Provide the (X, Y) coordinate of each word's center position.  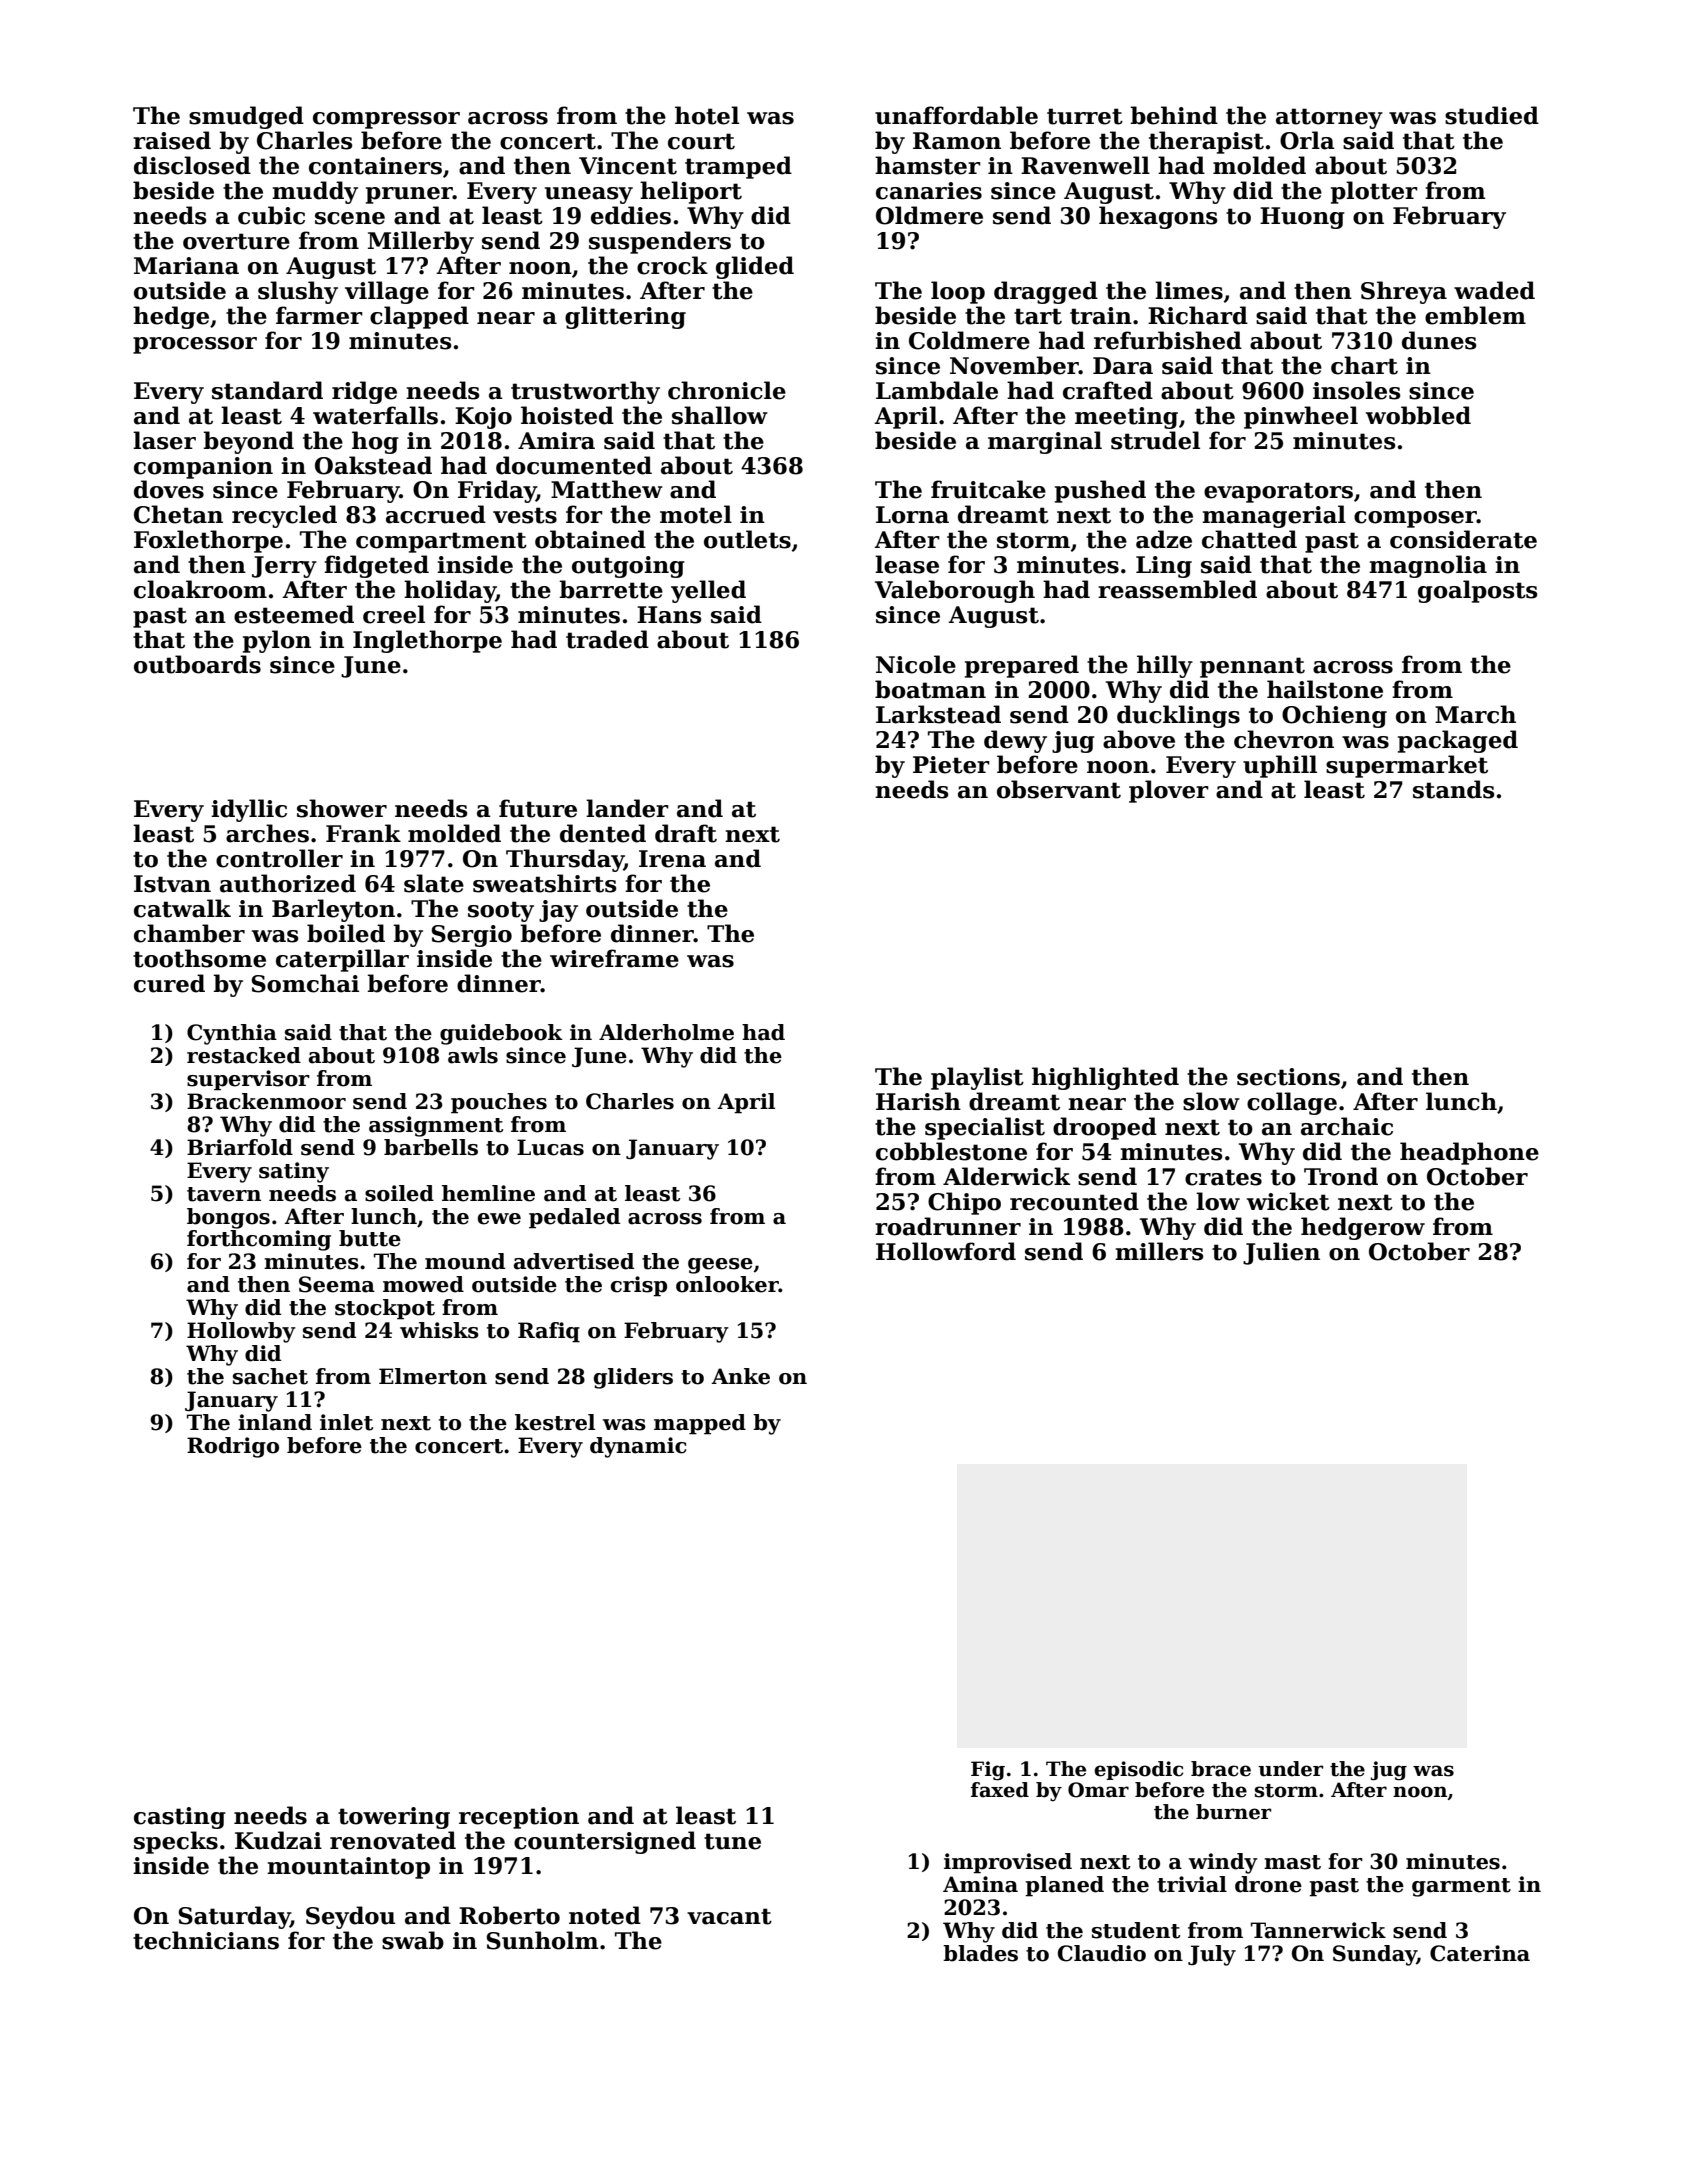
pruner (409, 195)
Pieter (951, 765)
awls (473, 1055)
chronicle (727, 390)
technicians (206, 1940)
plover (1169, 791)
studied (1492, 115)
